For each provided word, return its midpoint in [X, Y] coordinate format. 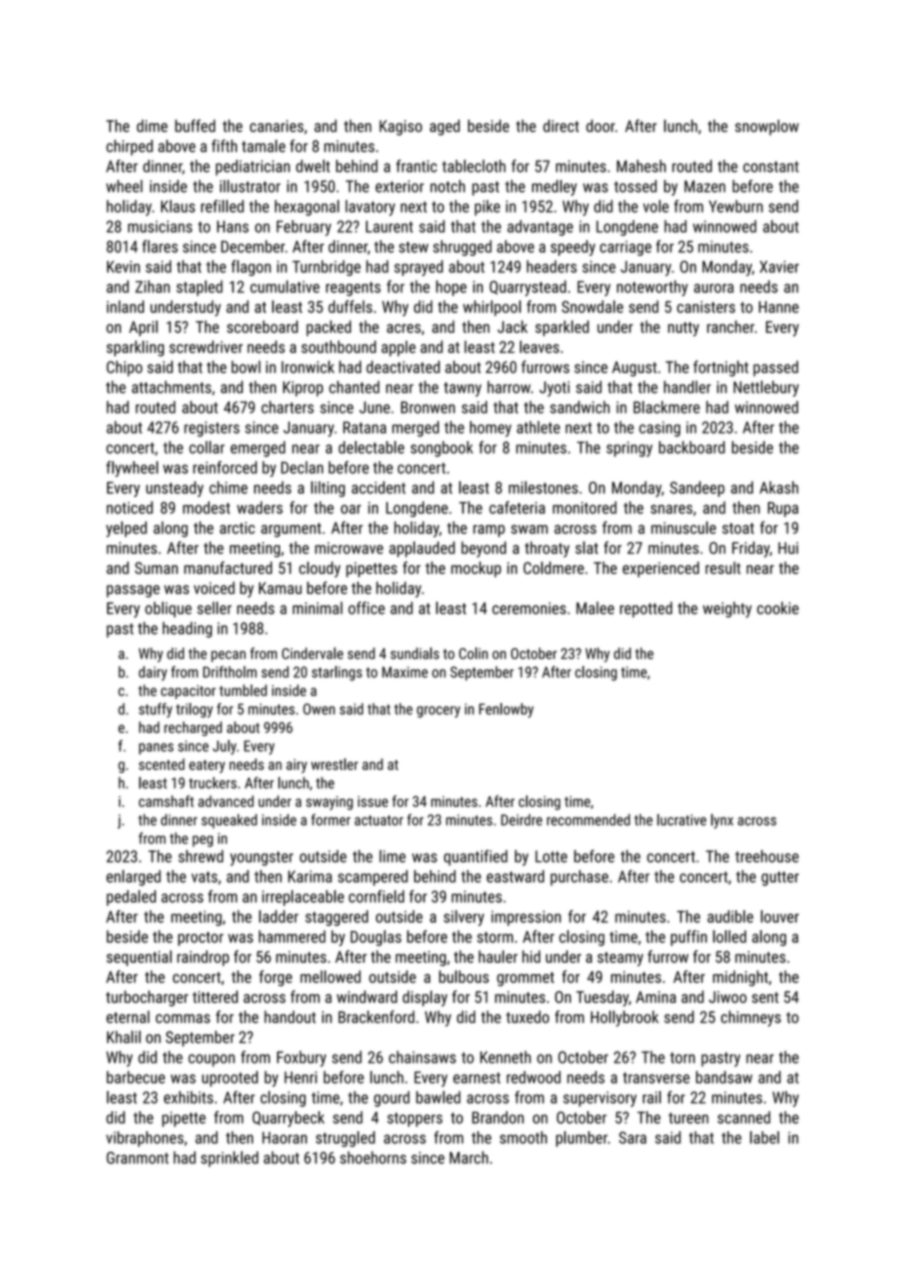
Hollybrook [625, 1018]
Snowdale [592, 306]
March [469, 1157]
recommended [588, 820]
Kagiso [401, 128]
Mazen [704, 186]
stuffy [155, 710]
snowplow [767, 127]
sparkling [135, 348]
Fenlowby [506, 710]
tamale [263, 145]
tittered [215, 996]
